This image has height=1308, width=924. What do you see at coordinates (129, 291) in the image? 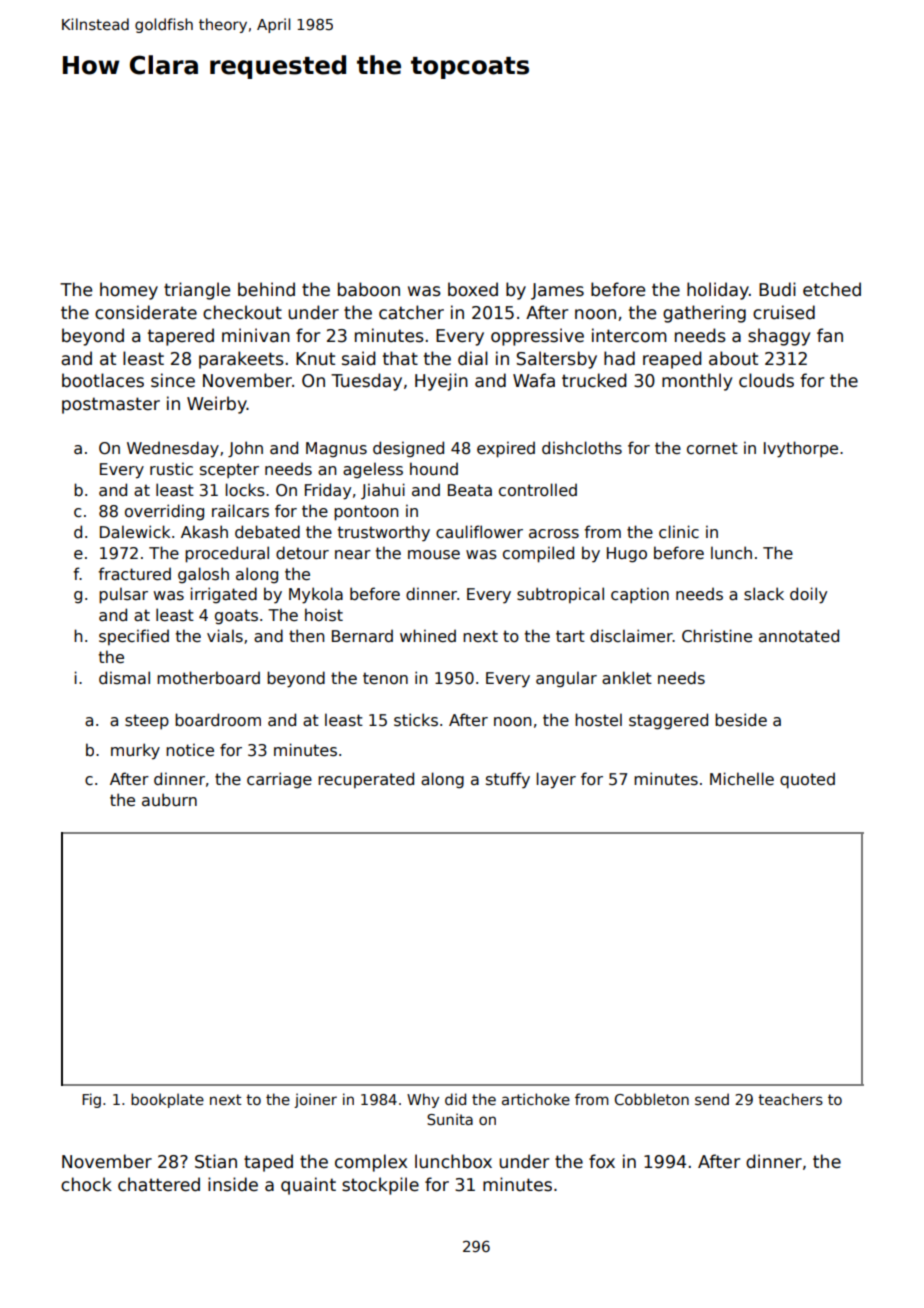
I see `homey` at bounding box center [129, 291].
